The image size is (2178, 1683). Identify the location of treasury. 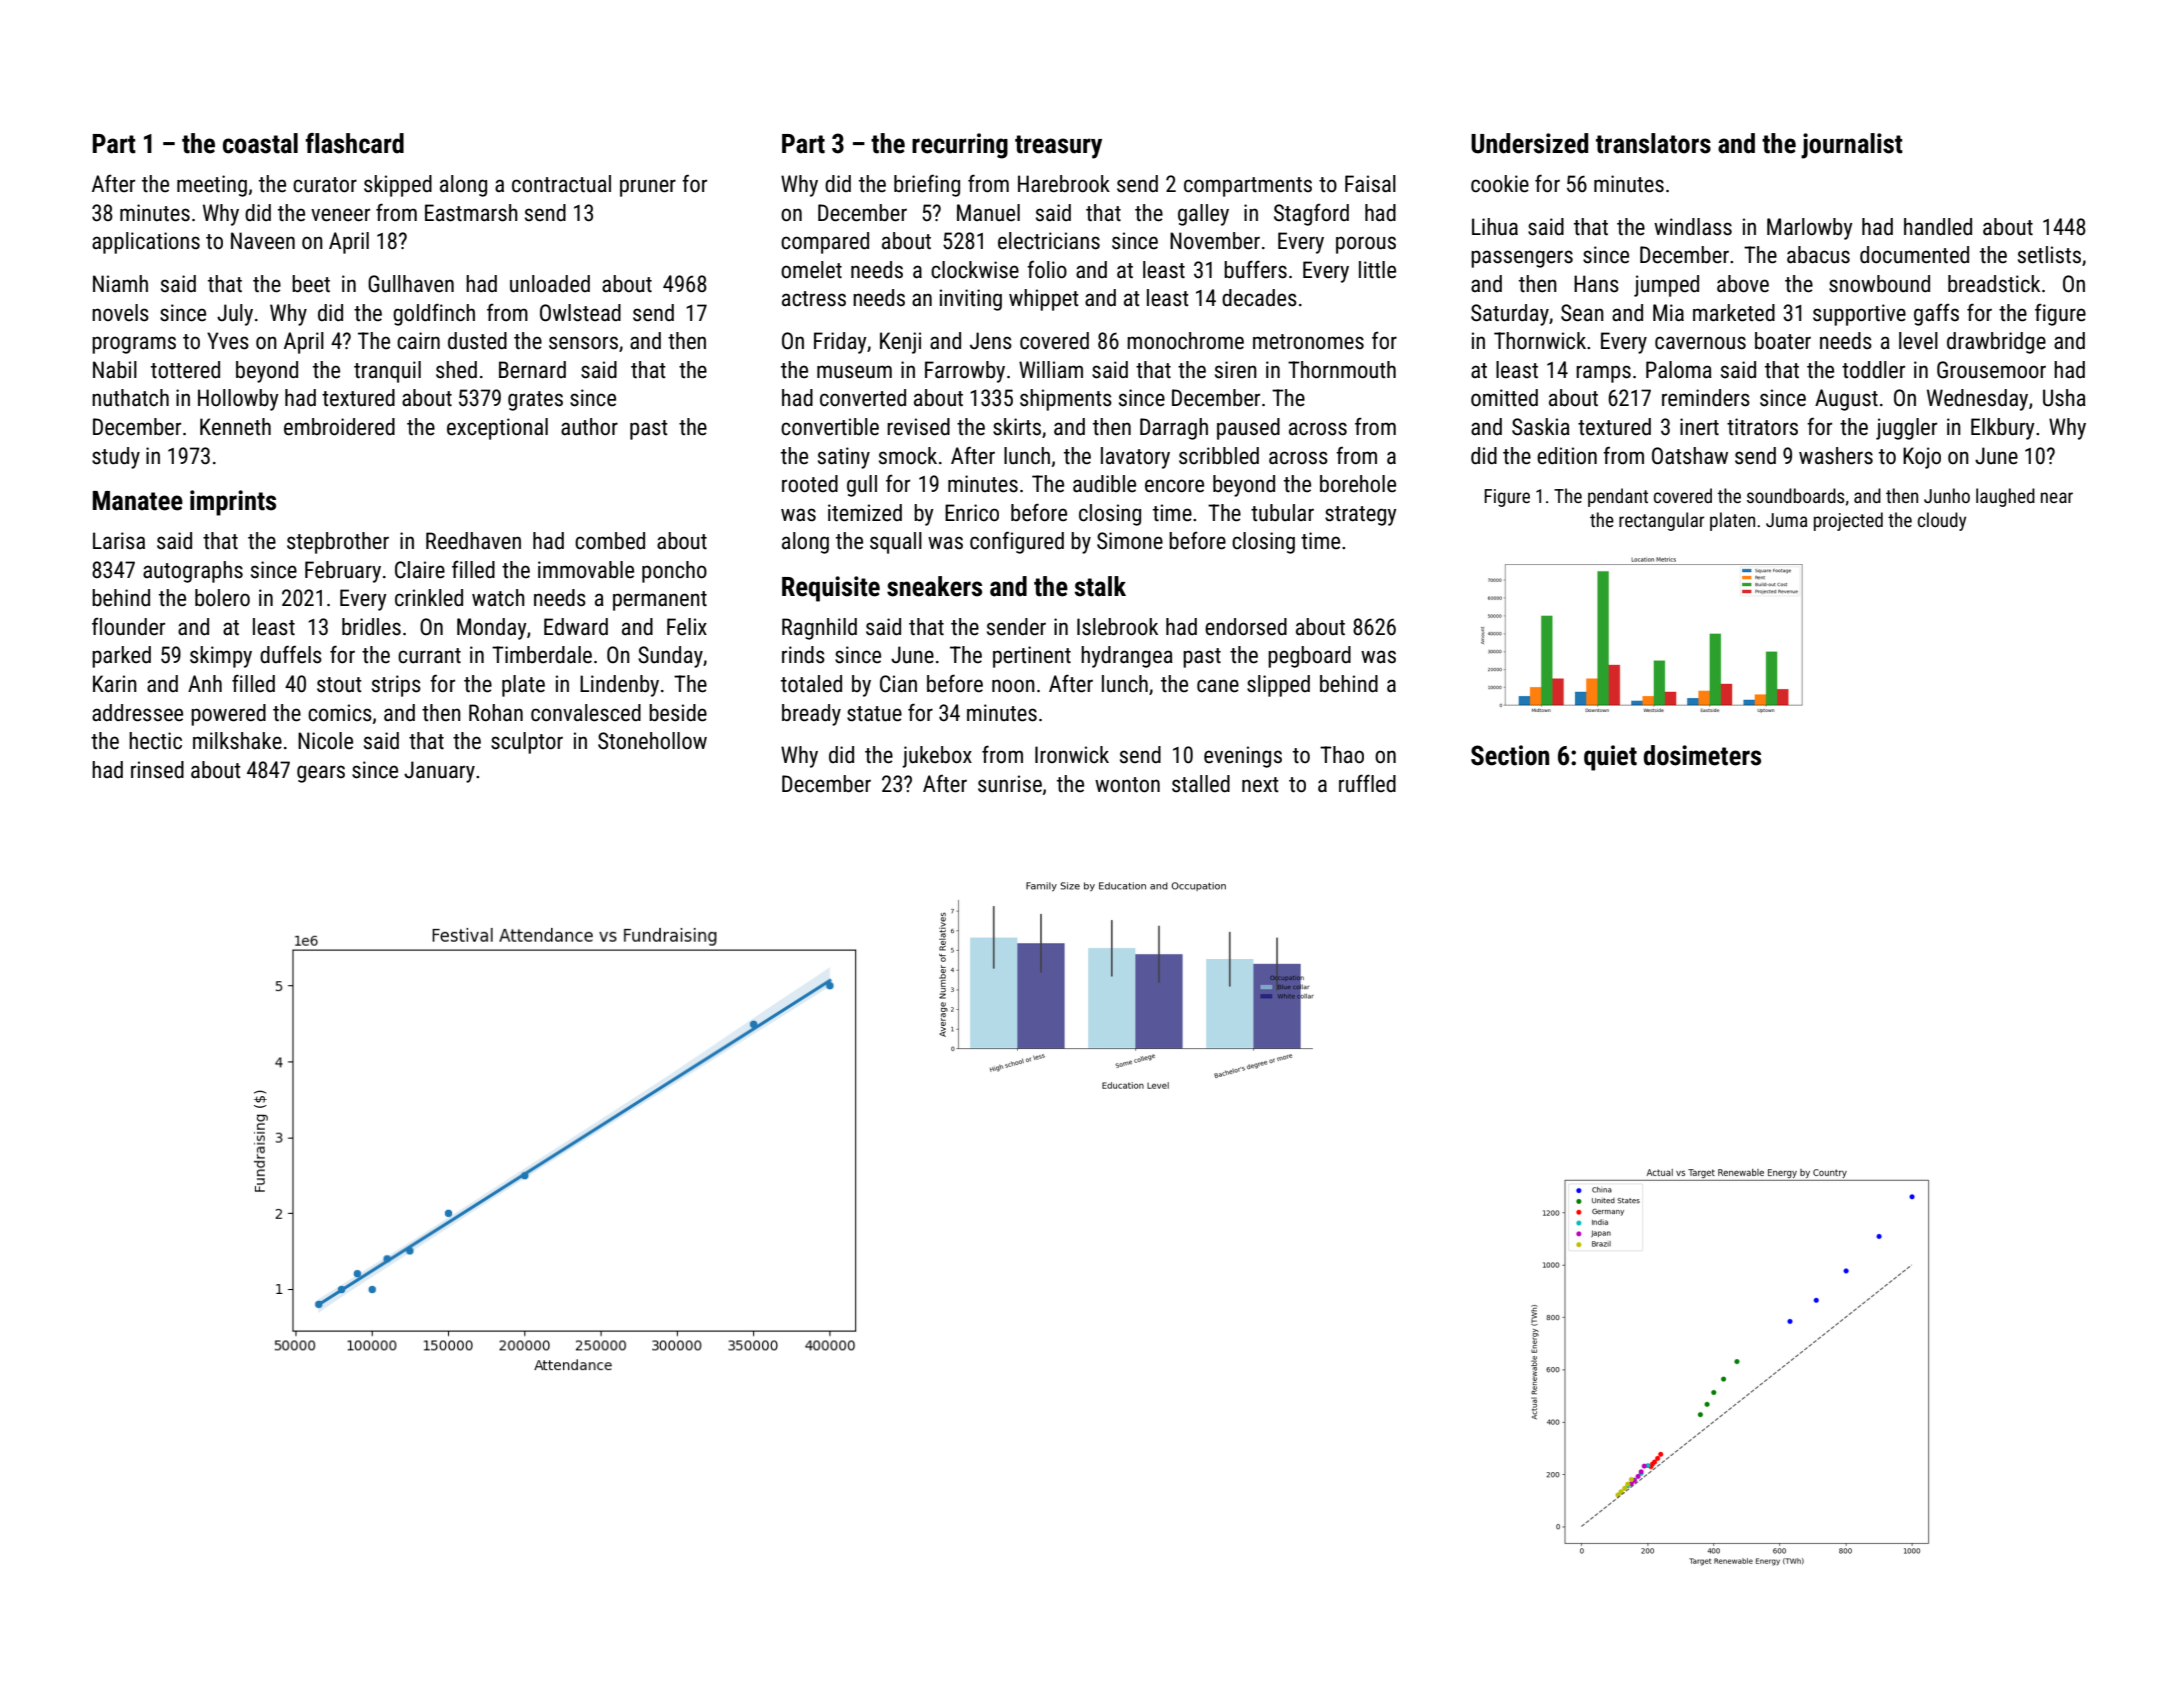
(1058, 147).
